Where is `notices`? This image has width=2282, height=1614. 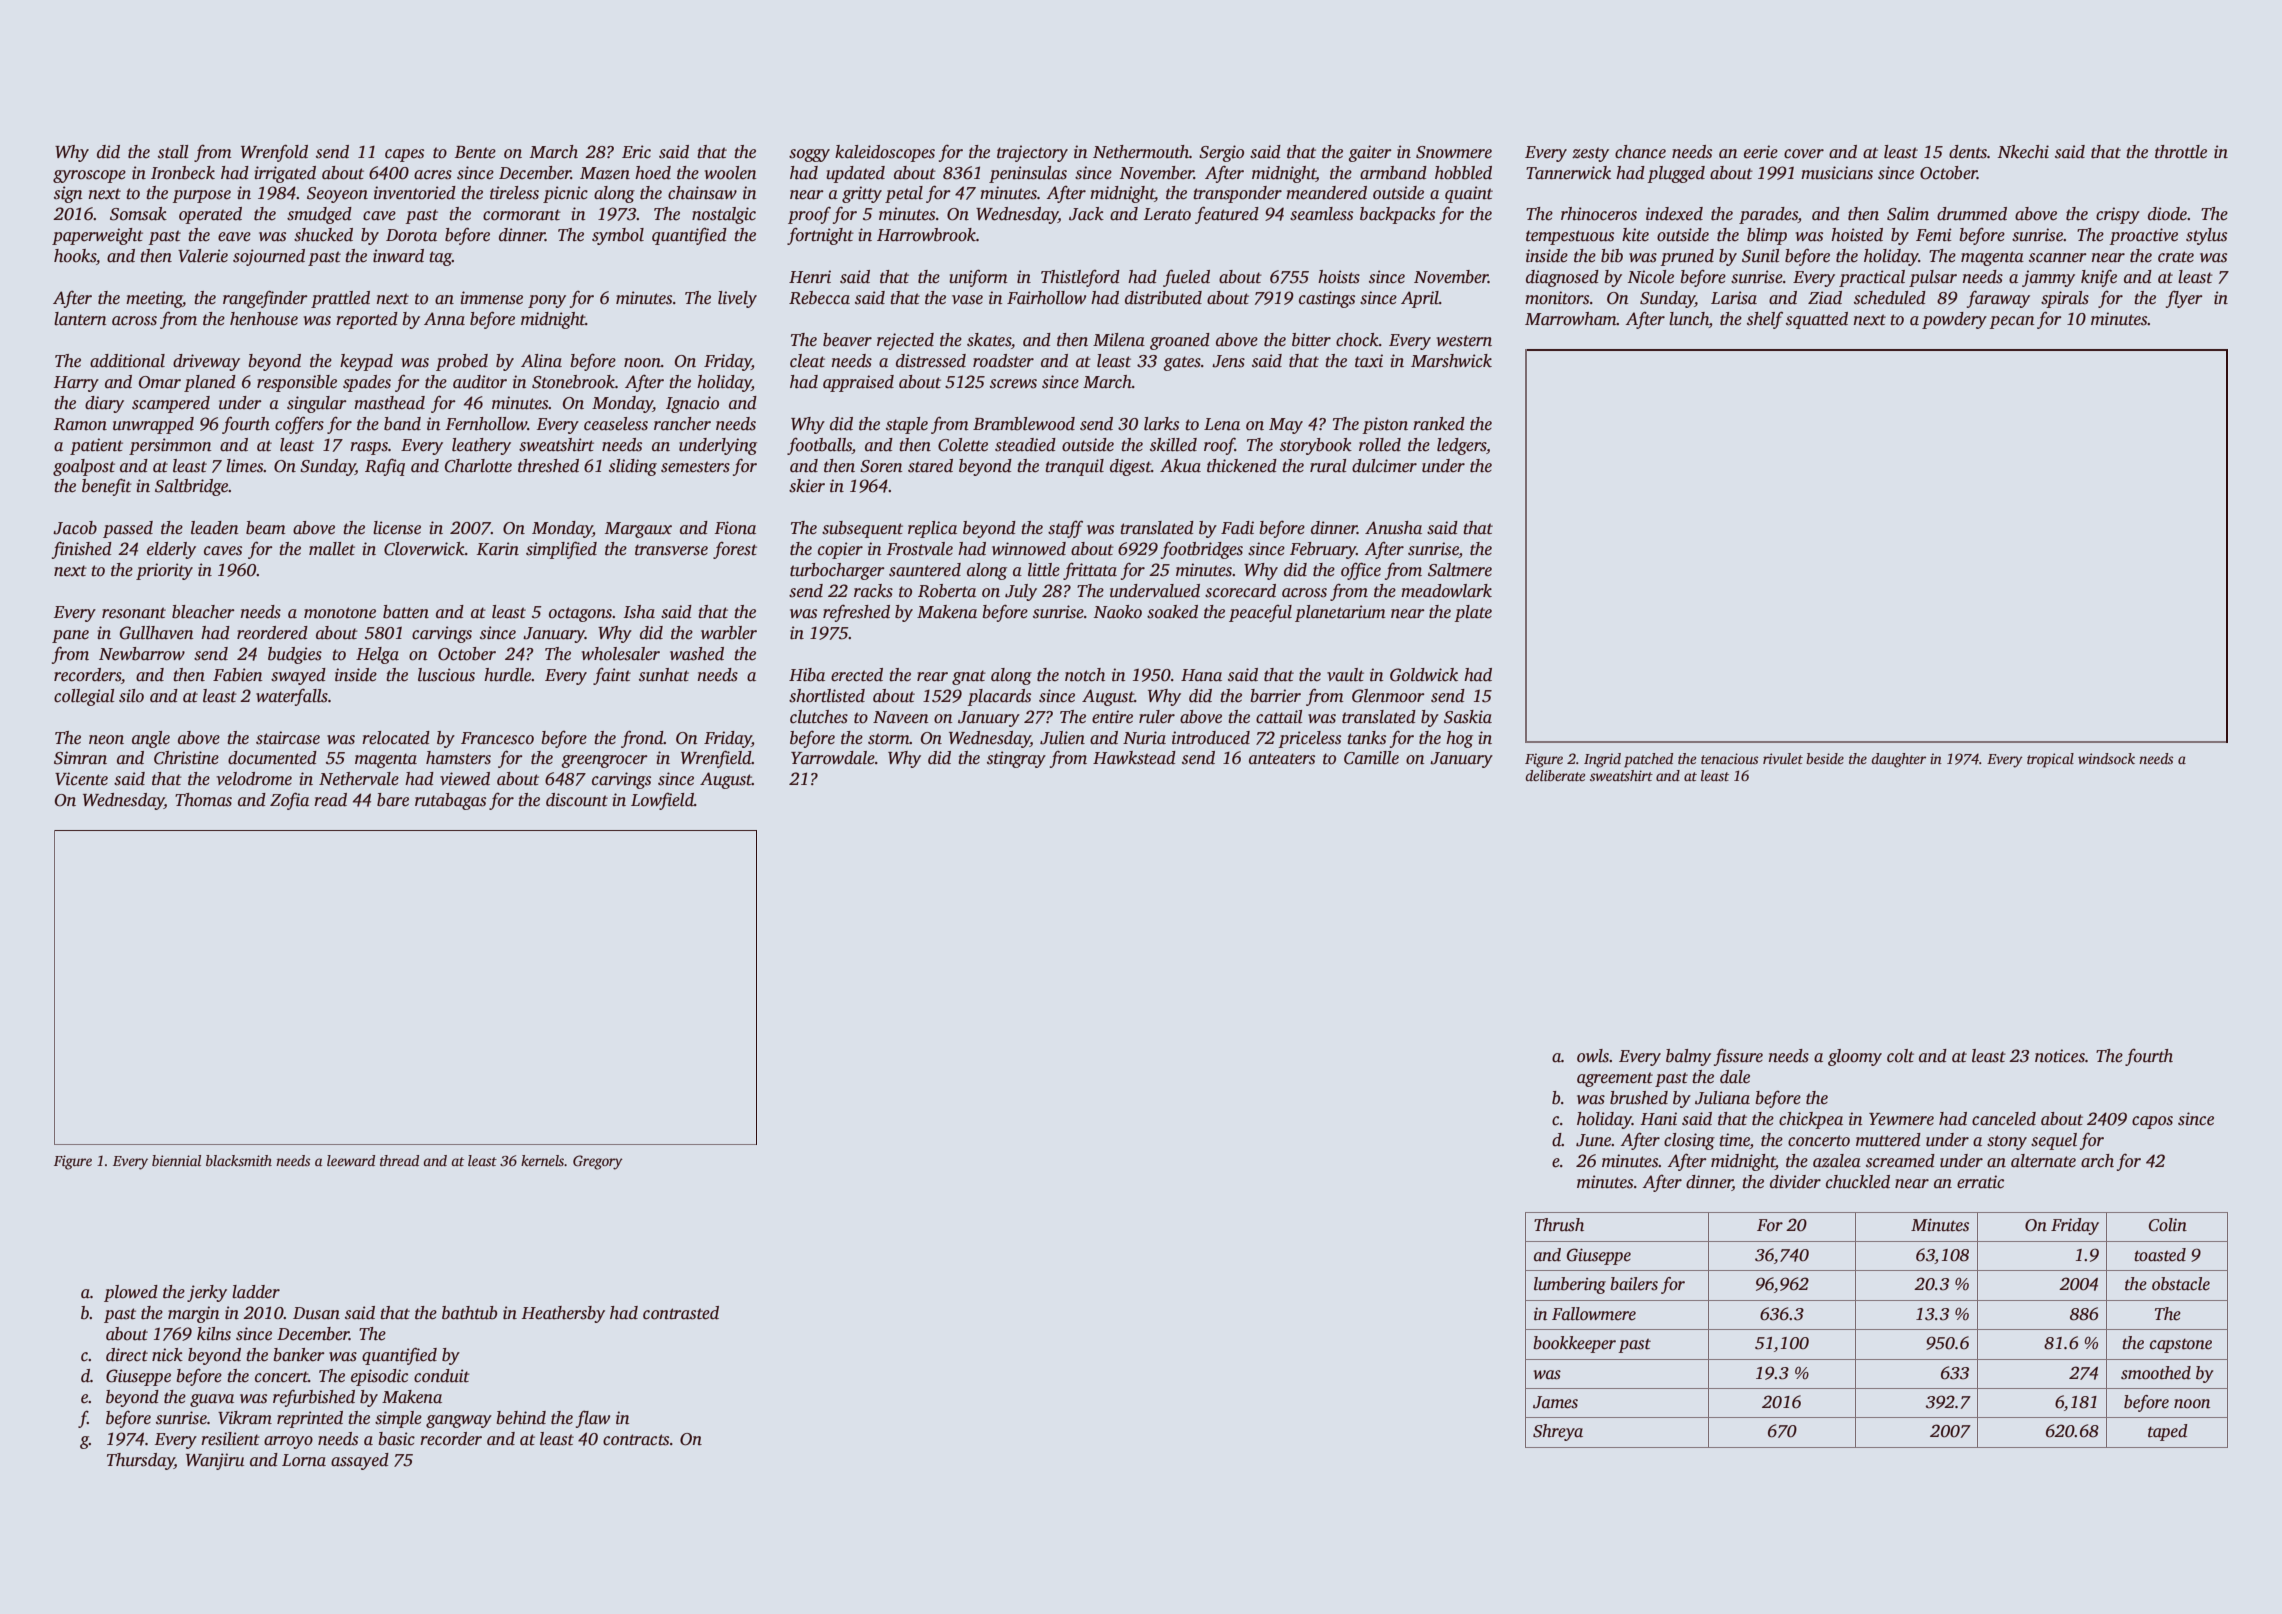
notices is located at coordinates (2060, 1056).
